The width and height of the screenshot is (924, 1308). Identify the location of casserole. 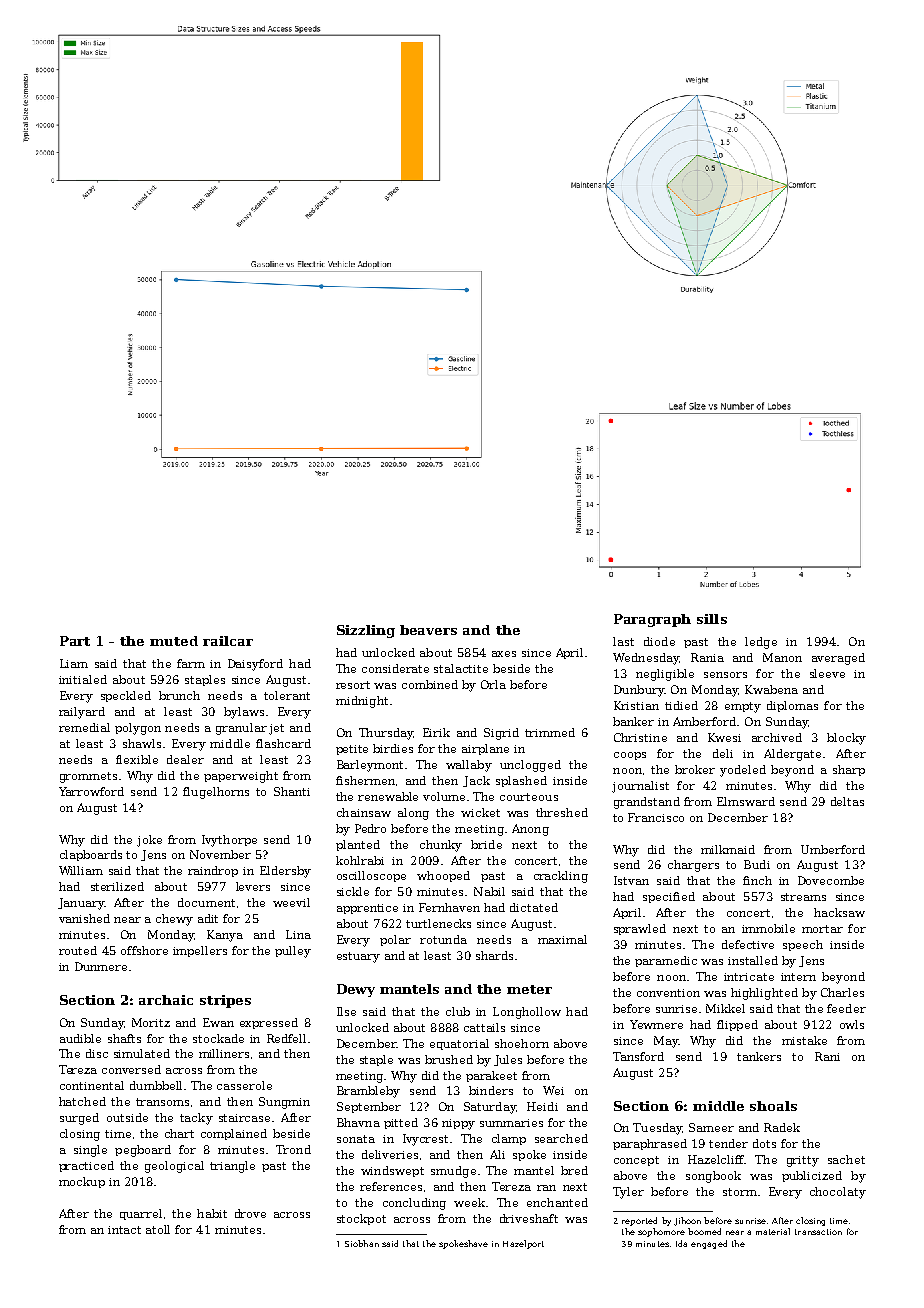
(244, 1085).
